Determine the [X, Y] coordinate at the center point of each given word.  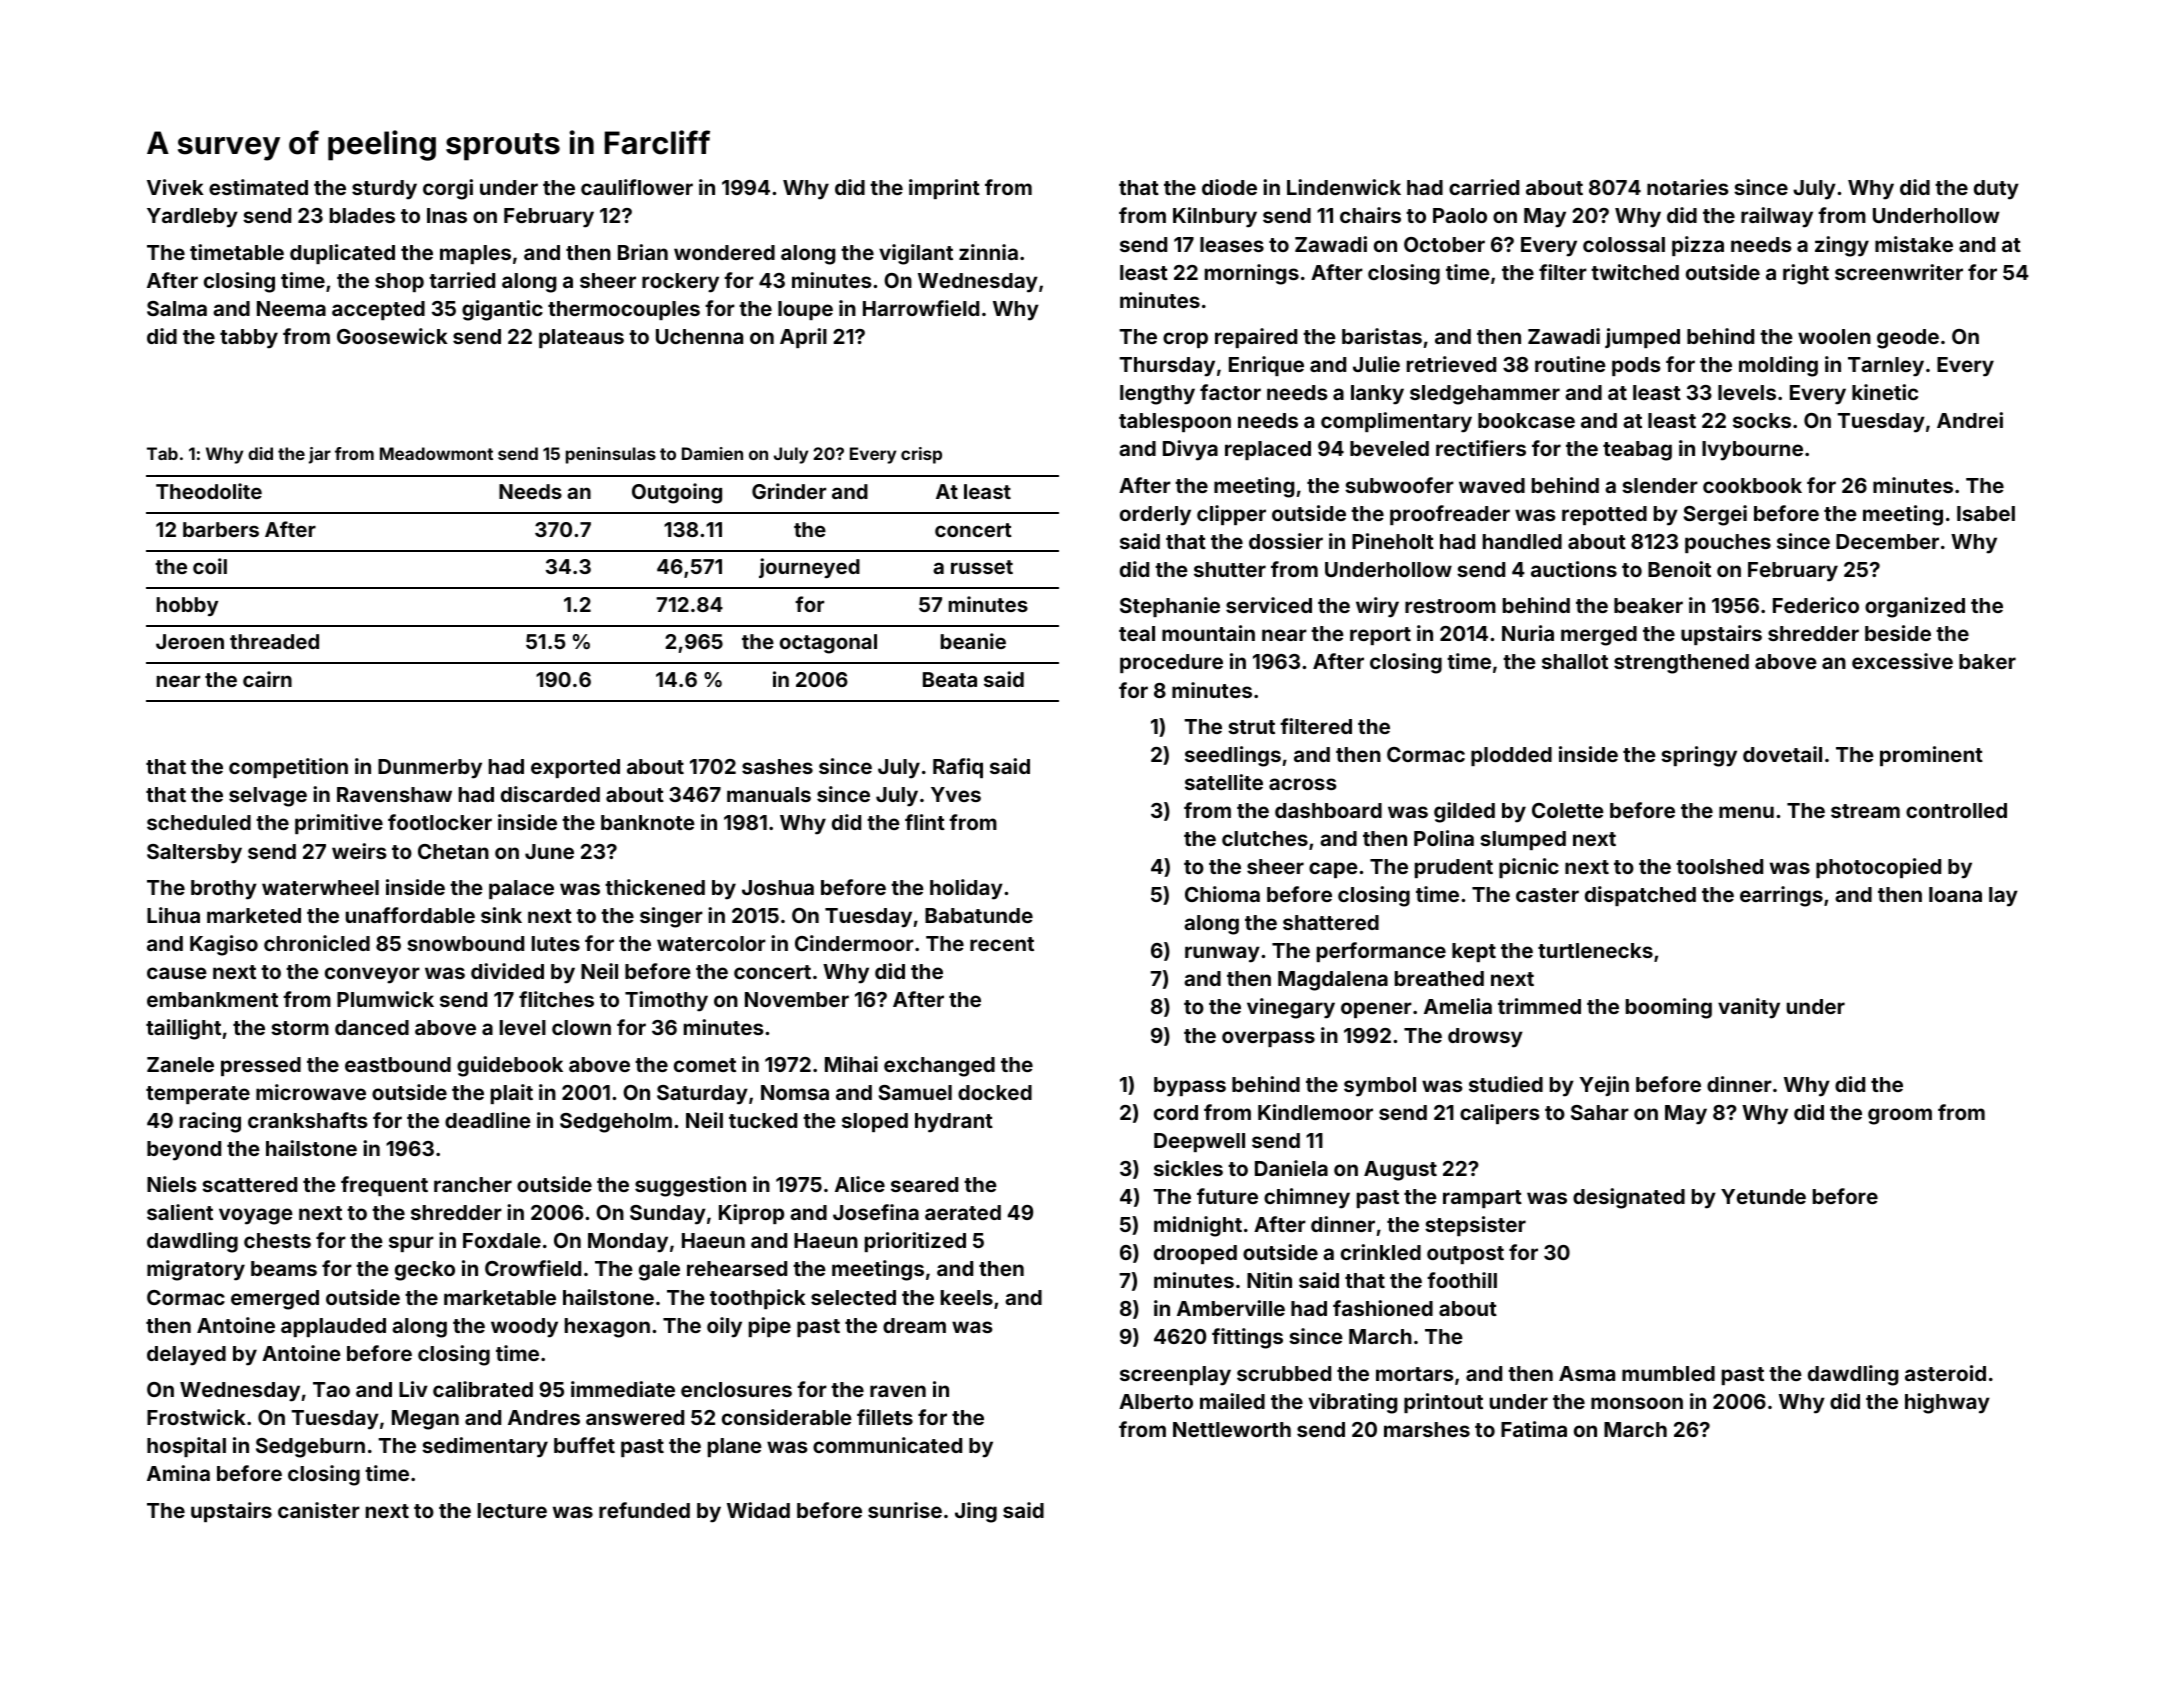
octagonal [828, 644]
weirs [359, 851]
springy [1699, 756]
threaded [274, 641]
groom [1900, 1116]
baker [1987, 661]
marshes [1427, 1429]
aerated [963, 1212]
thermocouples [624, 310]
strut [1251, 727]
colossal [1624, 244]
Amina [178, 1473]
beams [284, 1268]
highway [1947, 1403]
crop [1185, 340]
